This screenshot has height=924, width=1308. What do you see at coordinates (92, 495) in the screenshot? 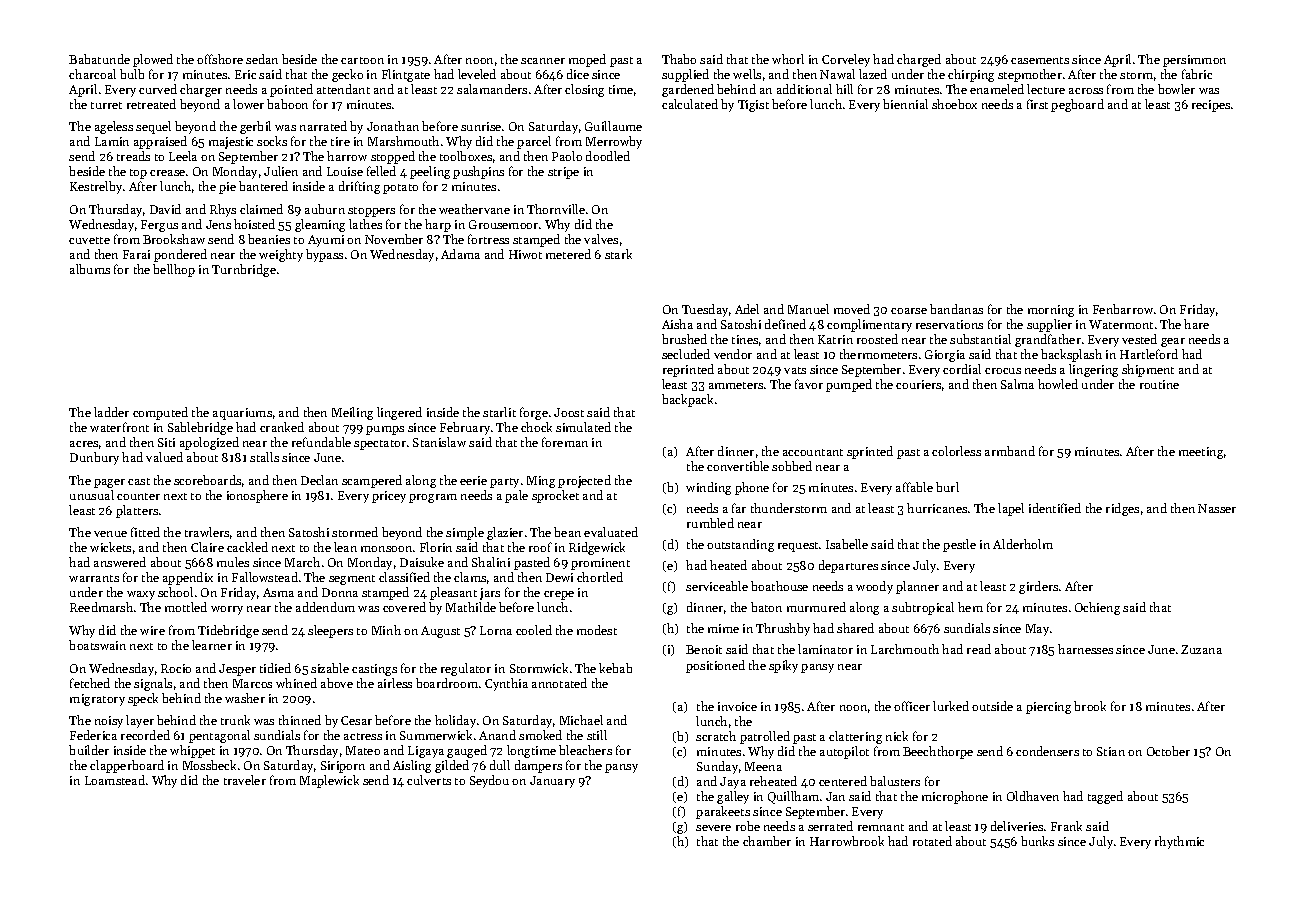
I see `unusual` at bounding box center [92, 495].
